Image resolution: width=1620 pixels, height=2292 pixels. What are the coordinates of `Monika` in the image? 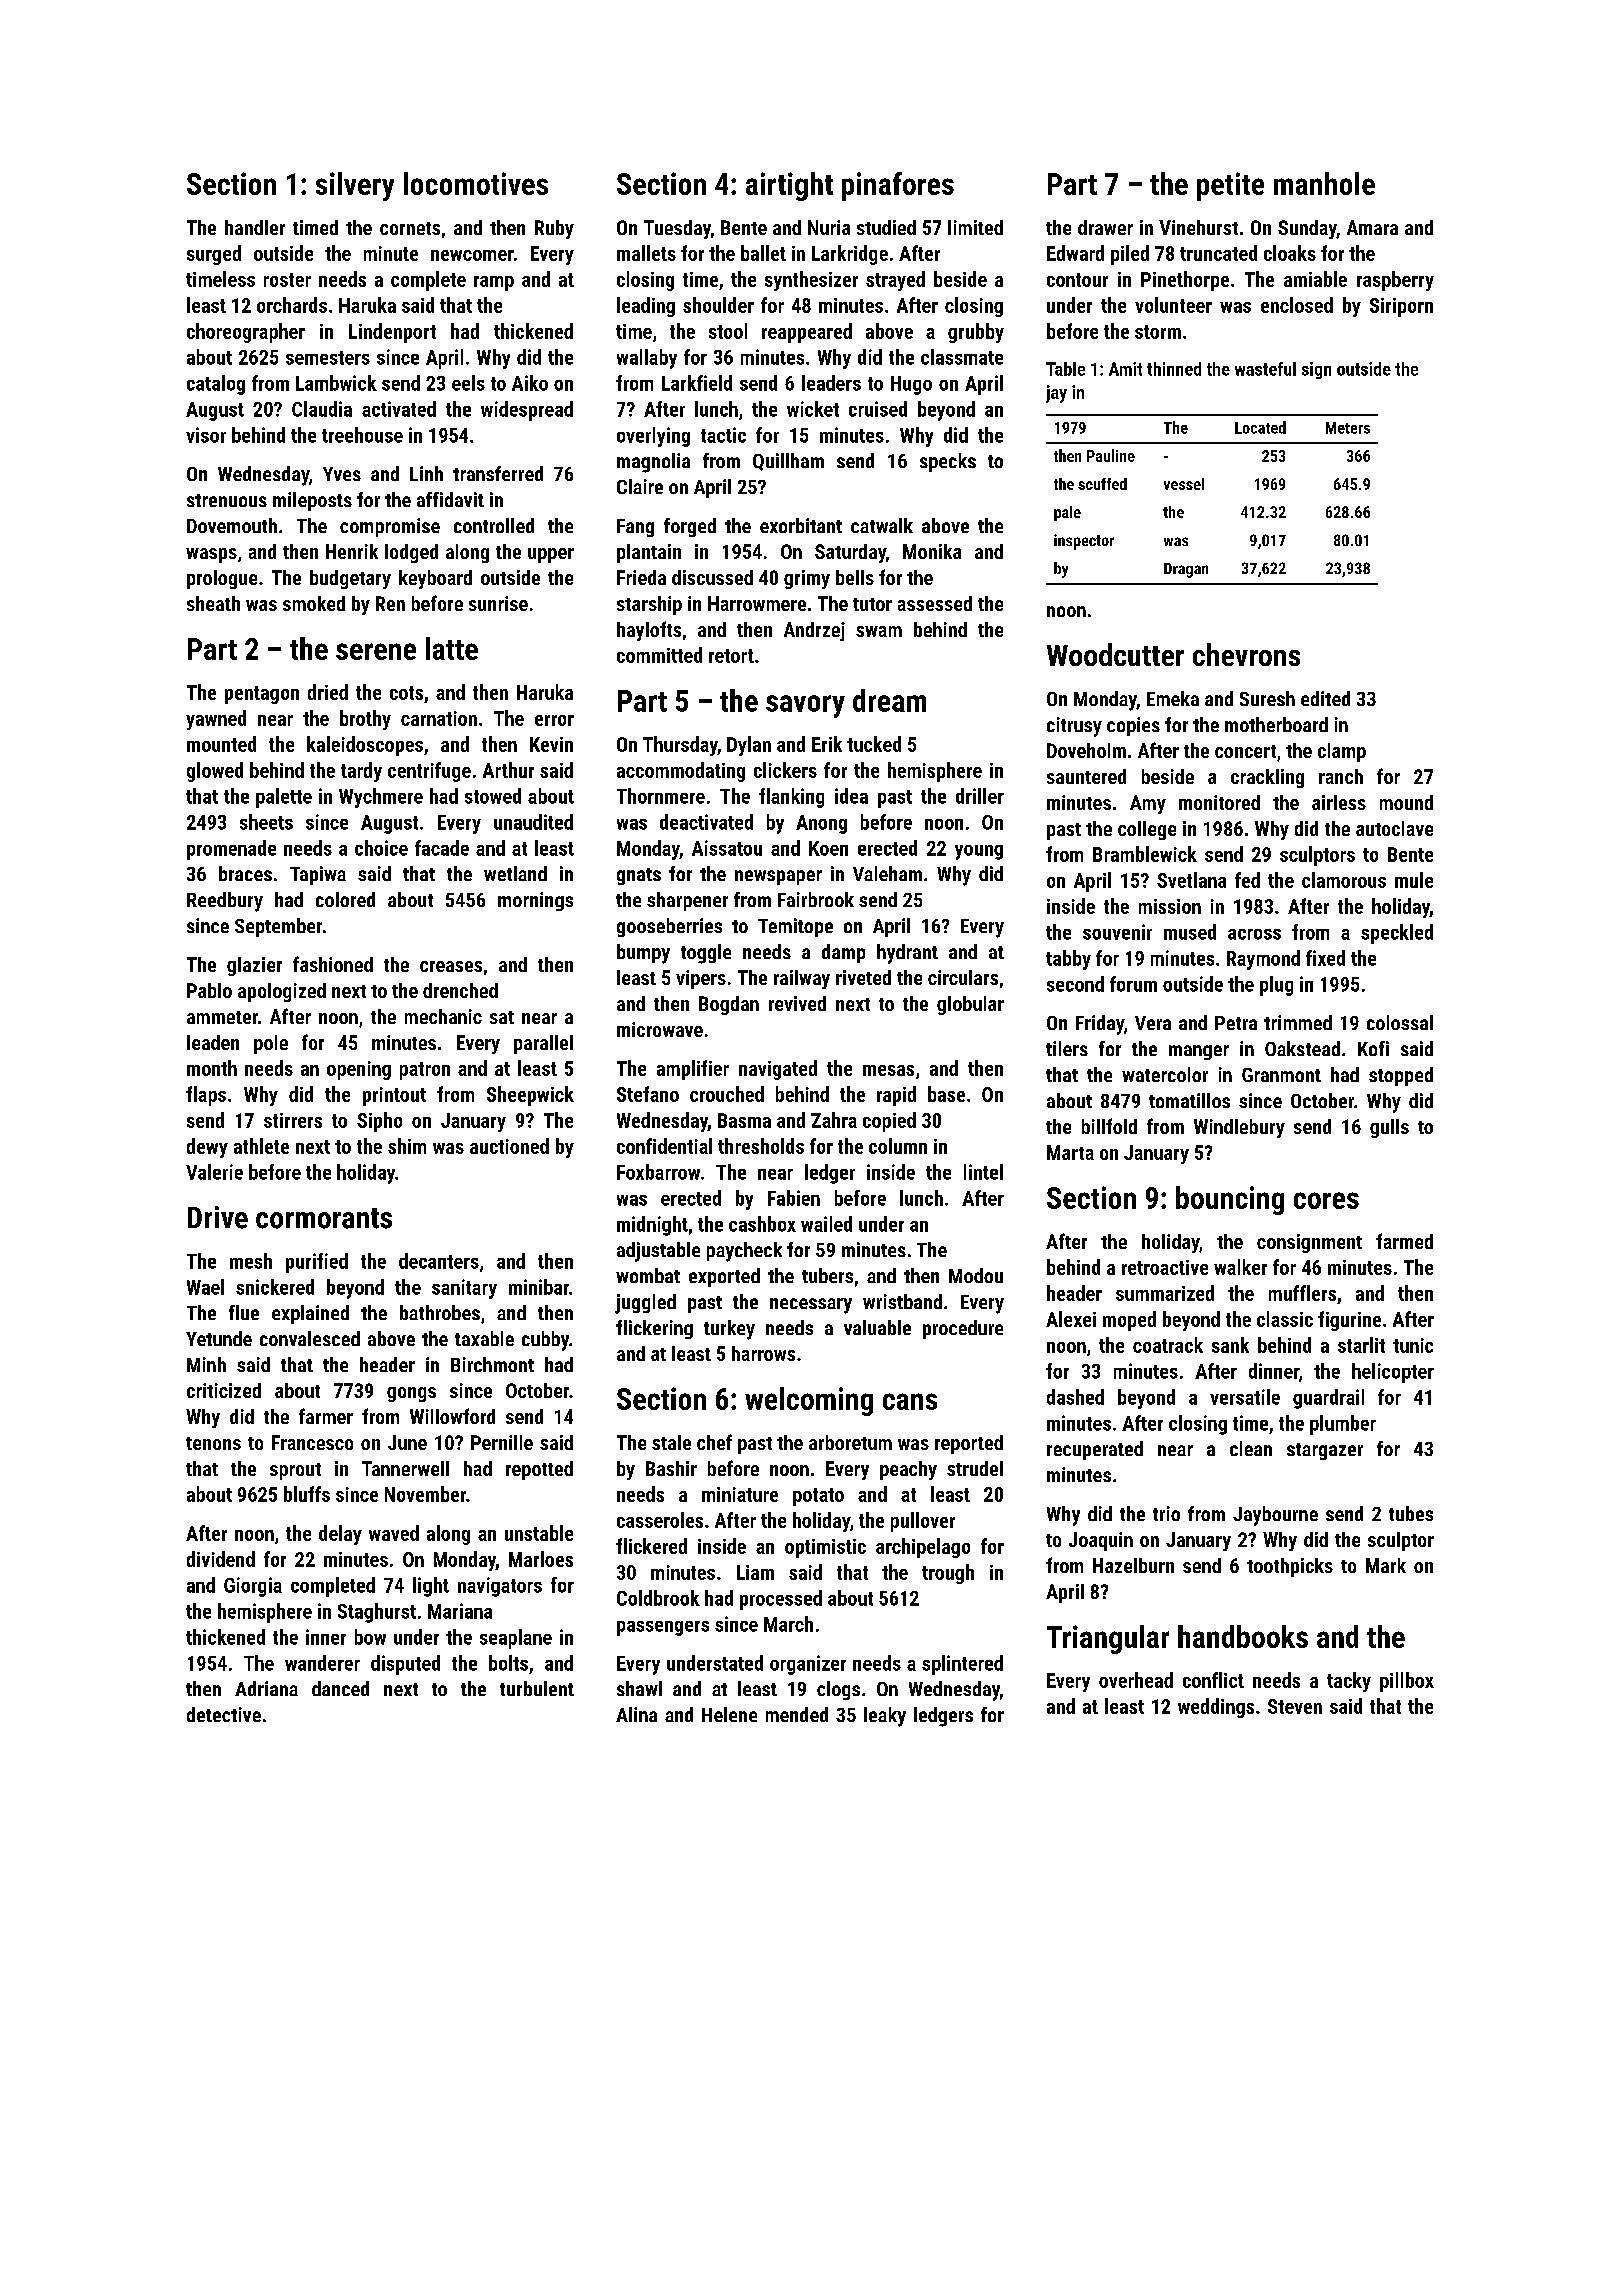 It's located at (932, 551).
